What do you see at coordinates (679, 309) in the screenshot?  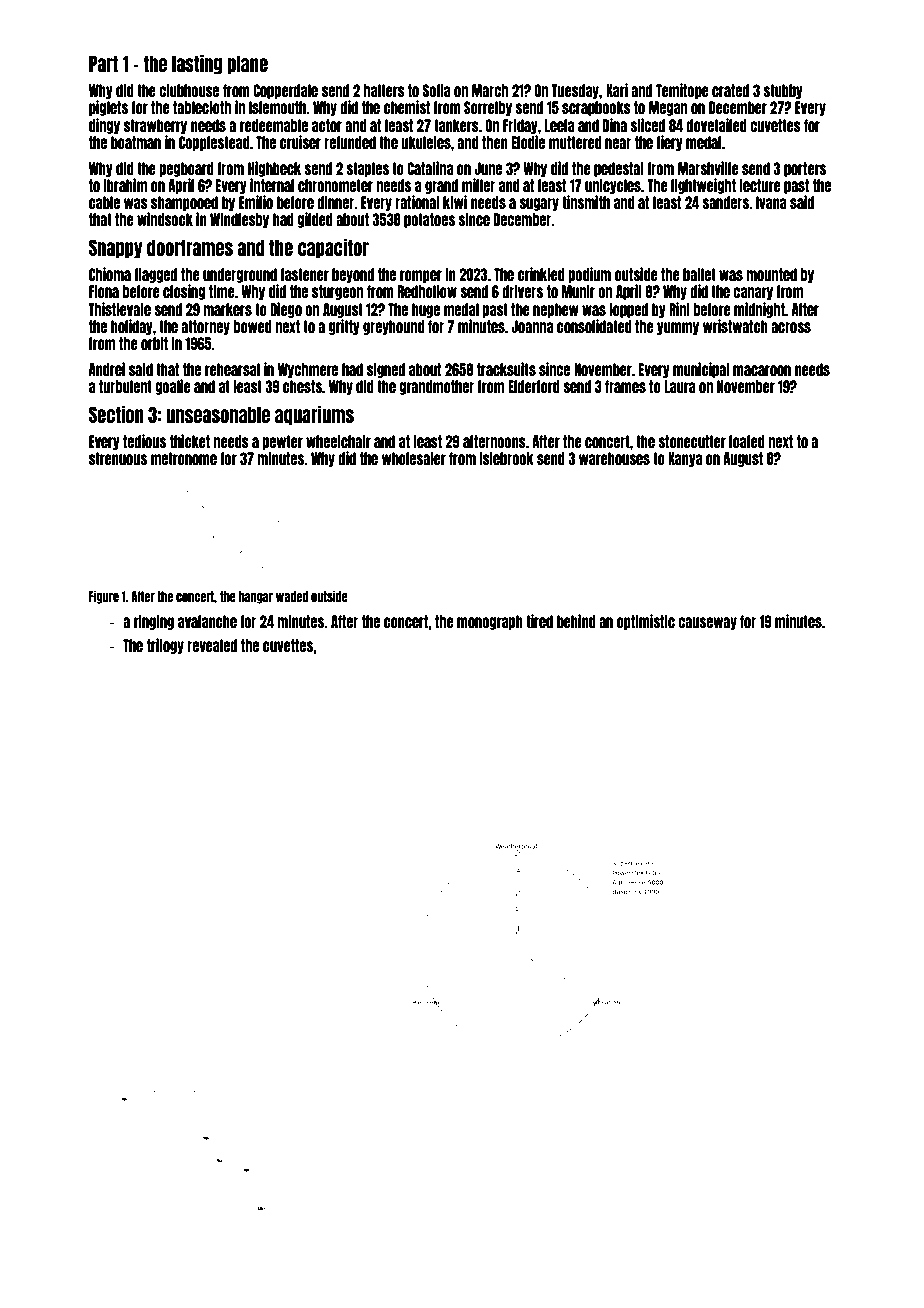 I see `Rini` at bounding box center [679, 309].
